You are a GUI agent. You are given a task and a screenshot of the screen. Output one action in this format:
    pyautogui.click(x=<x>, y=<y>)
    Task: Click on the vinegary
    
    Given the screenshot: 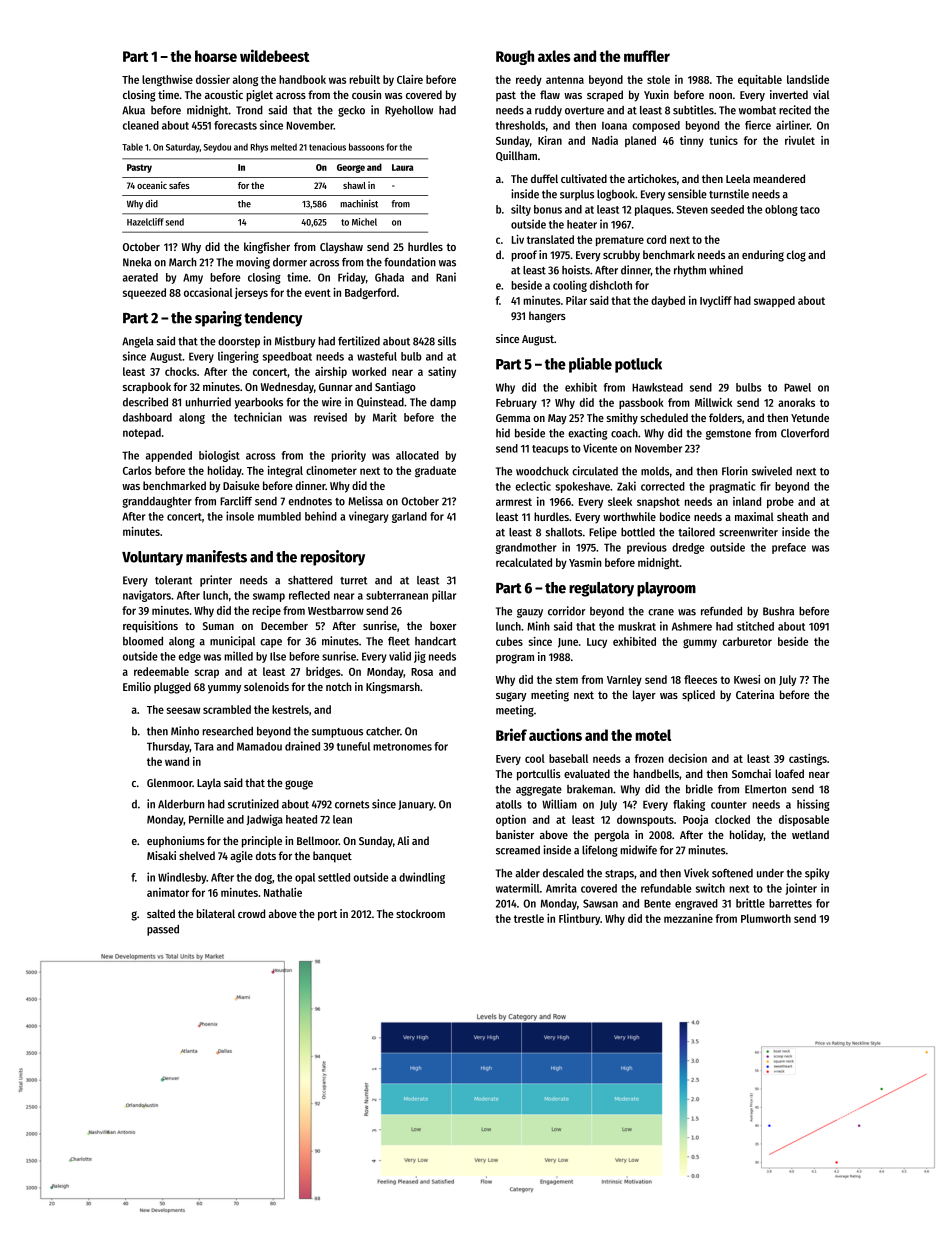 What is the action you would take?
    pyautogui.click(x=369, y=517)
